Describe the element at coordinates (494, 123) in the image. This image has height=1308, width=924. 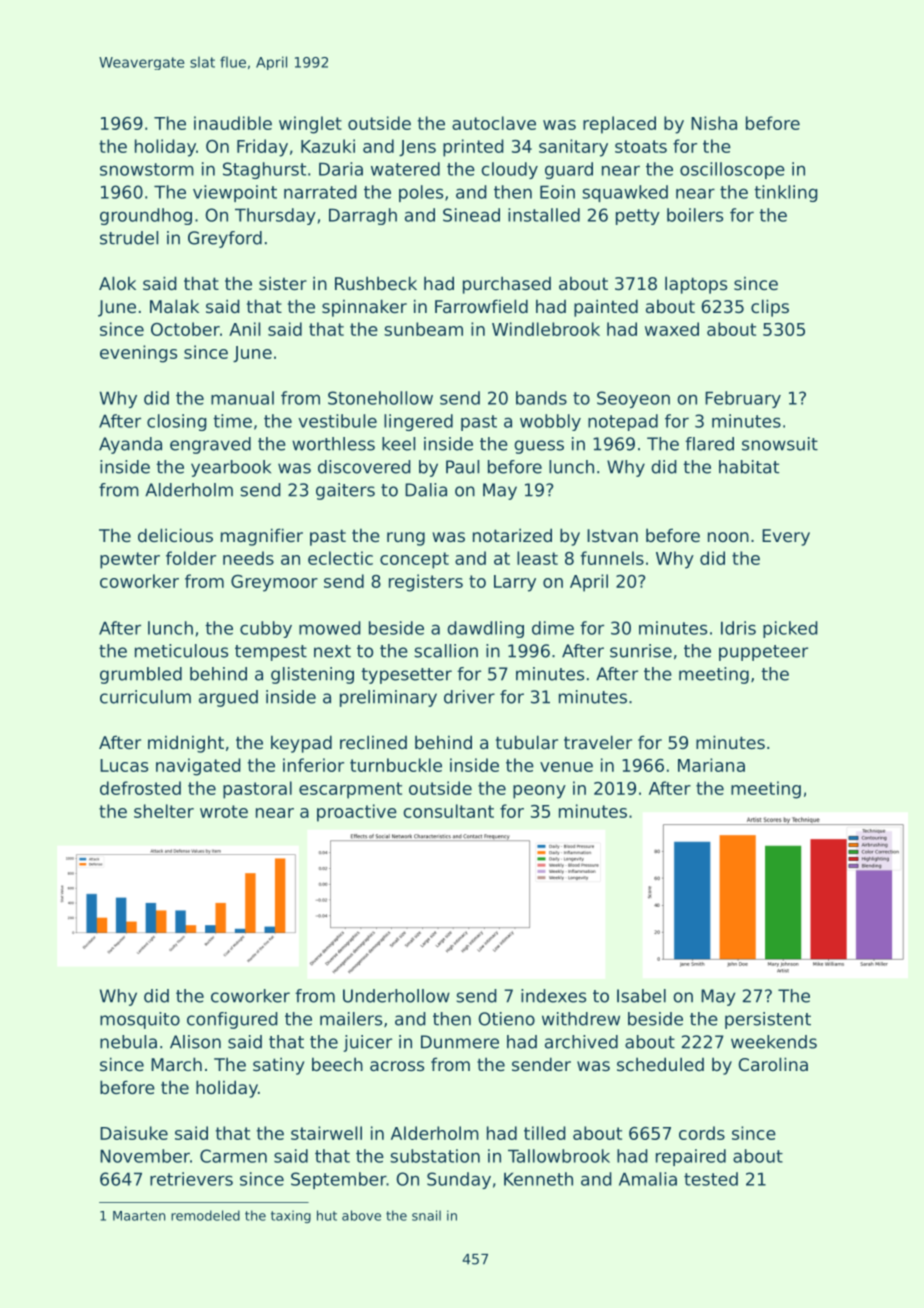
I see `autoclave` at that location.
